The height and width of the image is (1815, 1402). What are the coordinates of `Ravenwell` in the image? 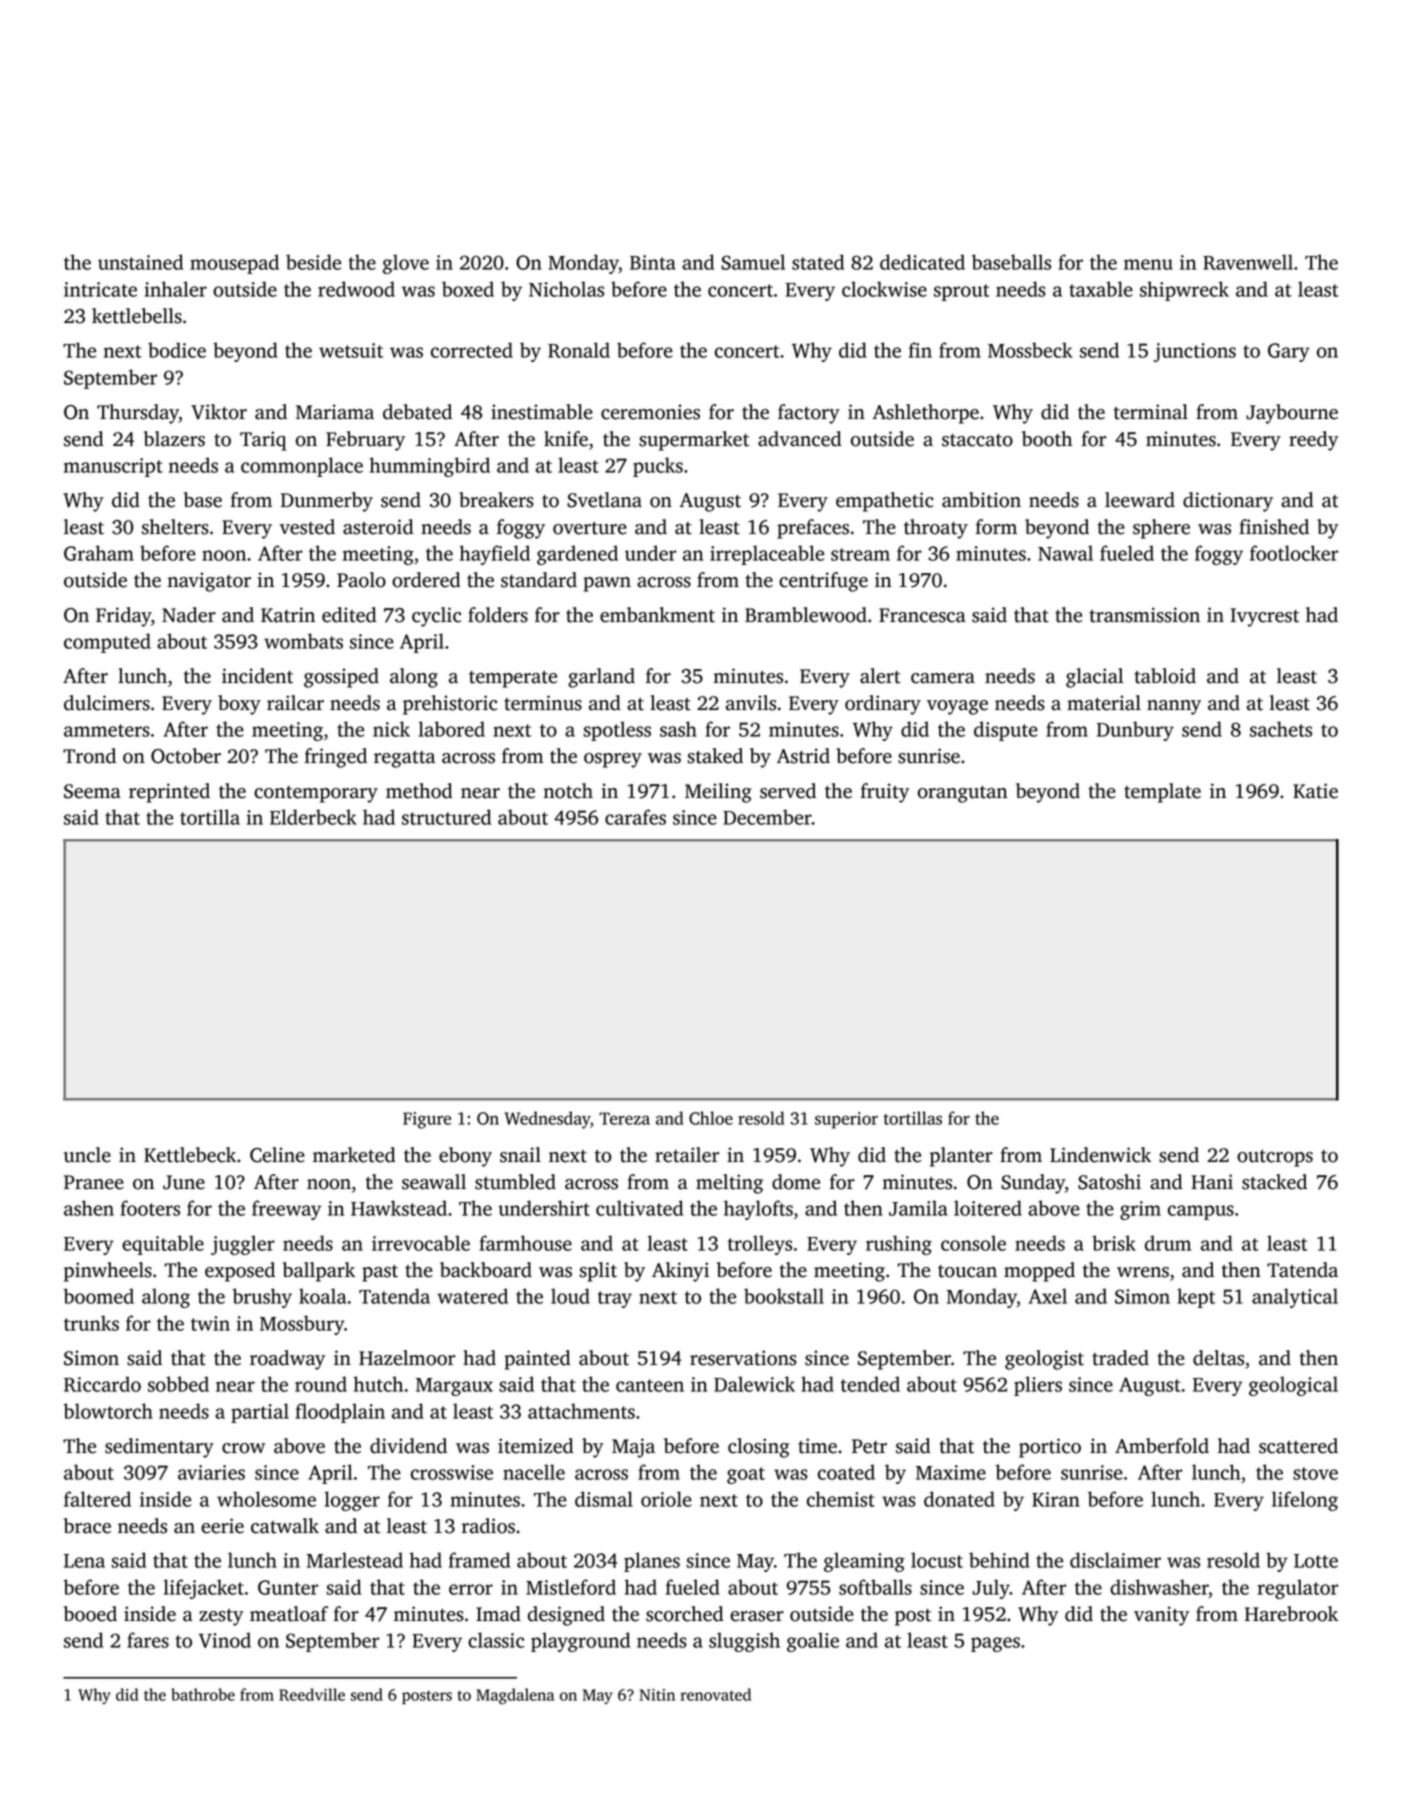 It's located at (1248, 262).
